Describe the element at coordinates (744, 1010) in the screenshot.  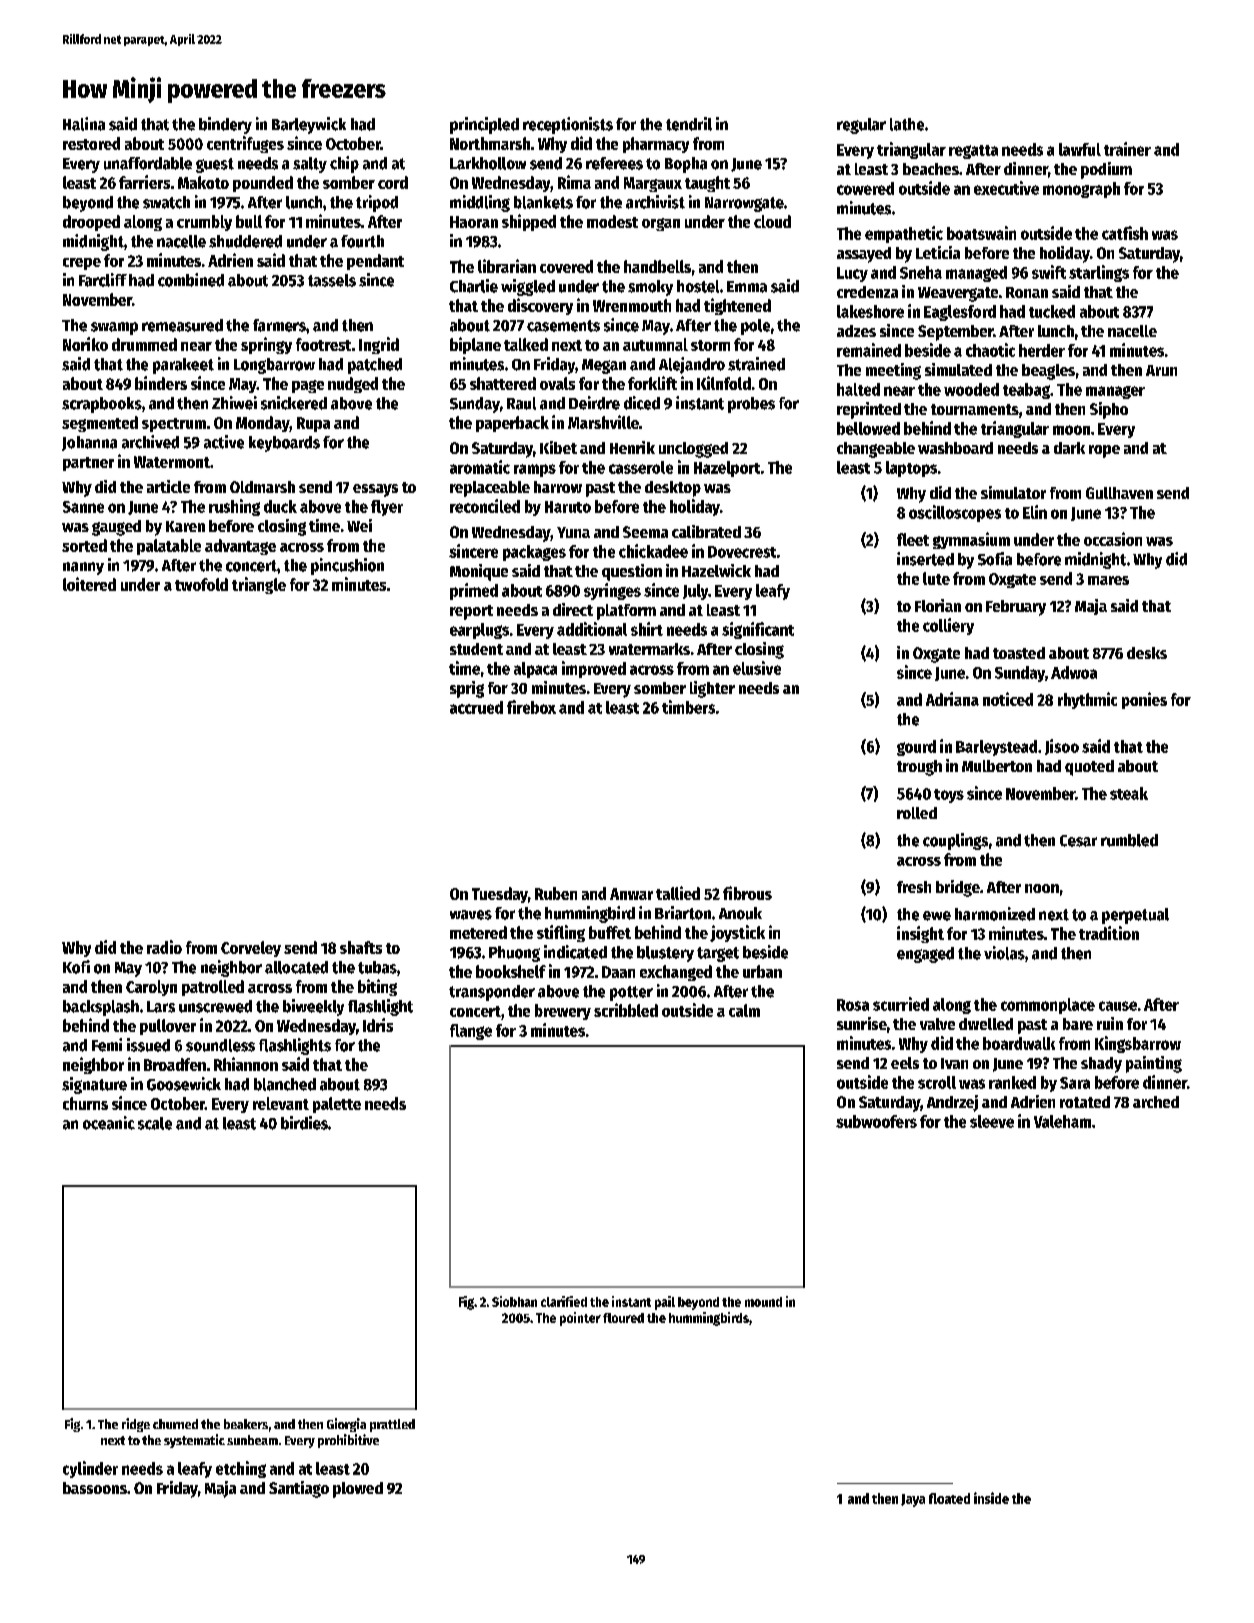
I see `calm` at that location.
